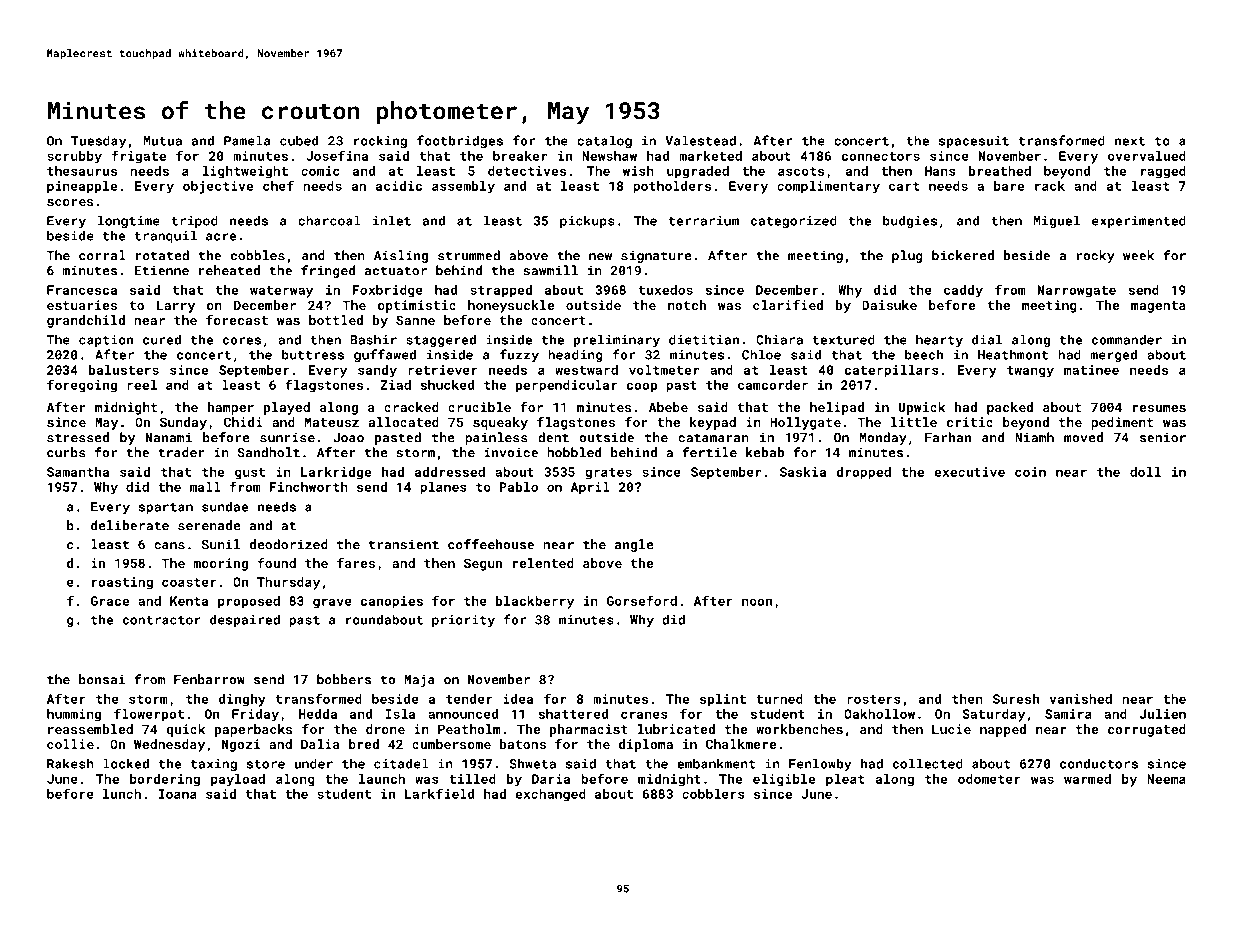  I want to click on vanished, so click(1080, 699).
